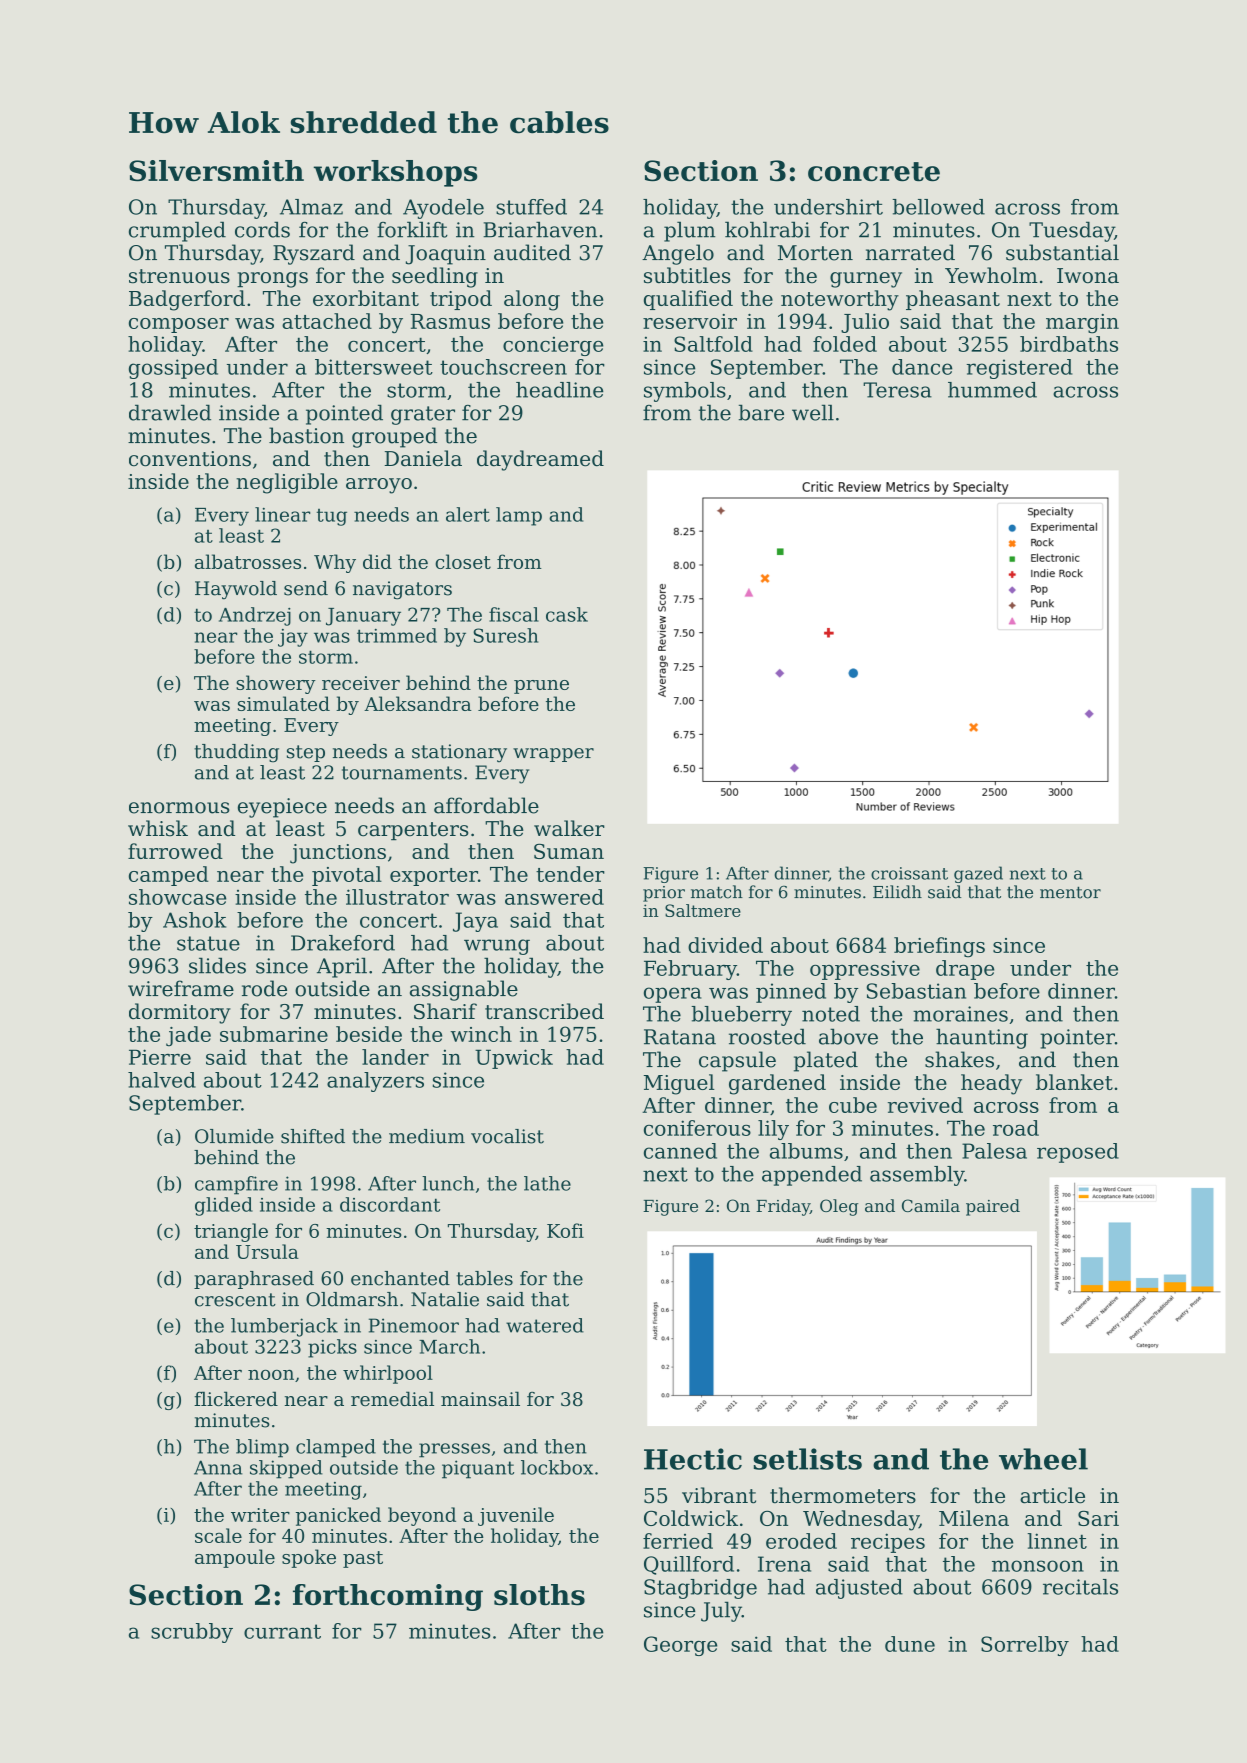 This image has height=1763, width=1247. I want to click on croissant, so click(909, 873).
